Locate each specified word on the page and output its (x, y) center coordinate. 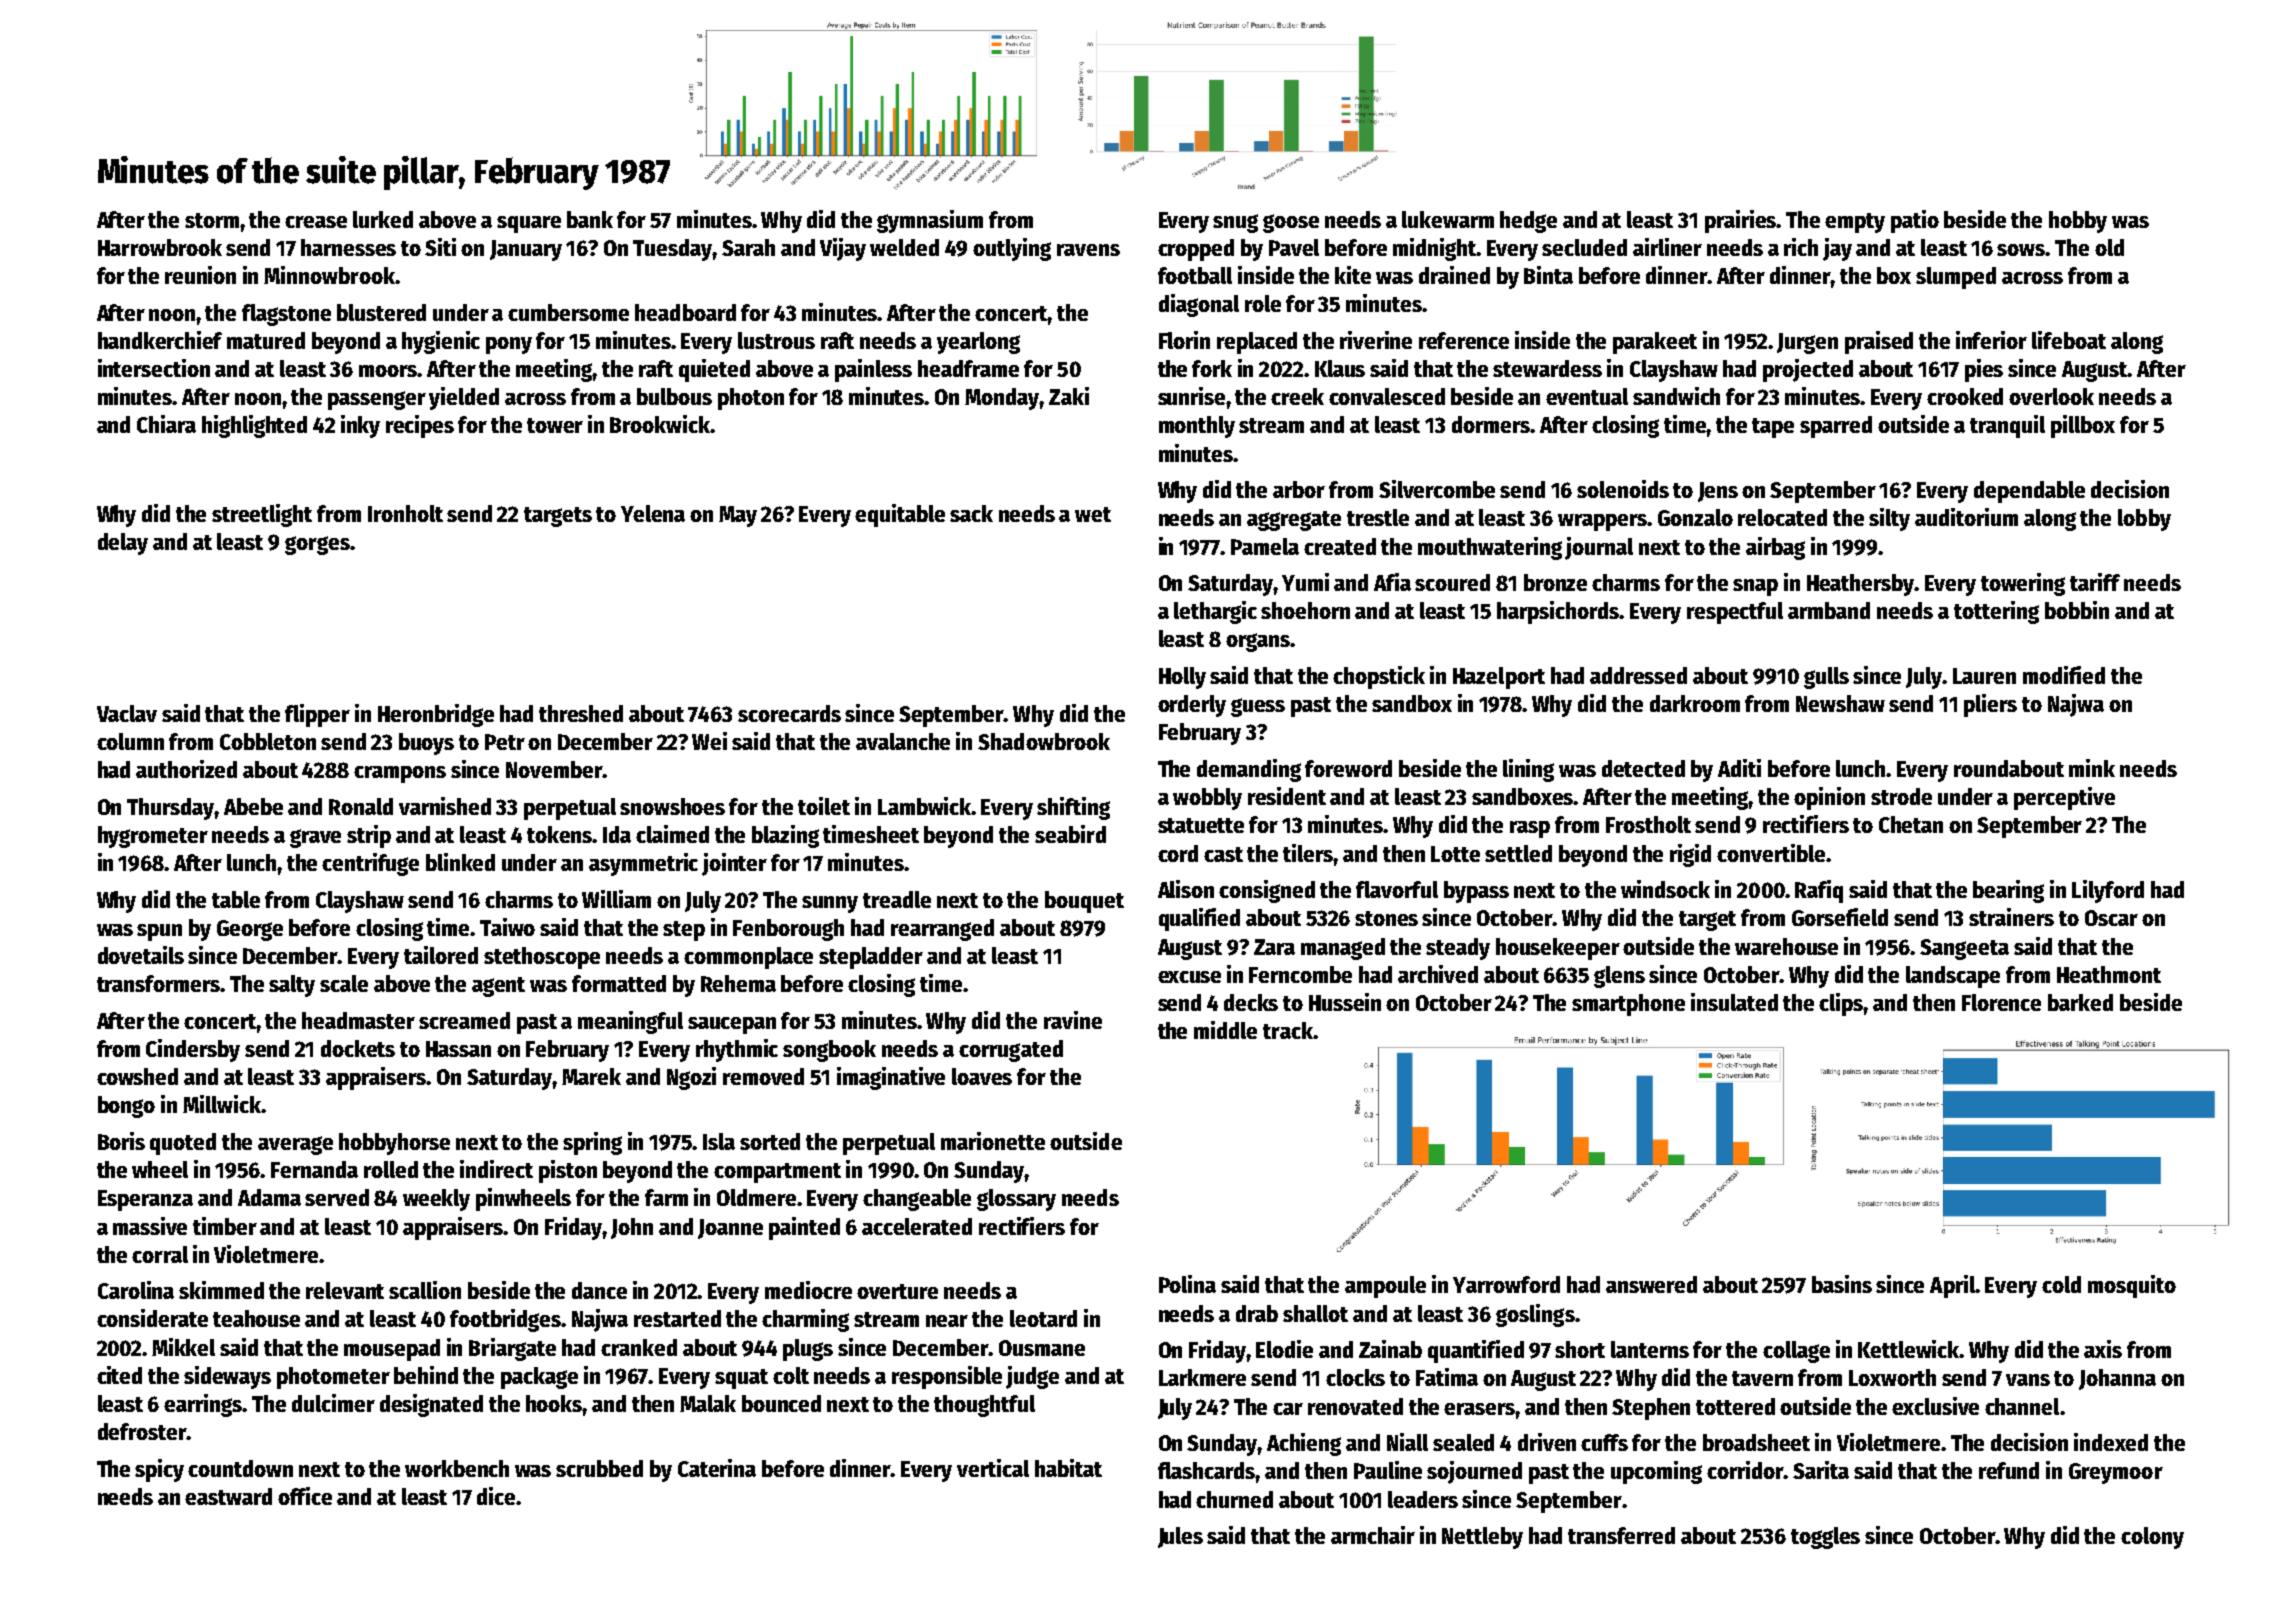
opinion (1829, 798)
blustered (381, 312)
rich (1801, 247)
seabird (1070, 834)
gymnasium (930, 221)
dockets (358, 1048)
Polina (1187, 1284)
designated (431, 1405)
